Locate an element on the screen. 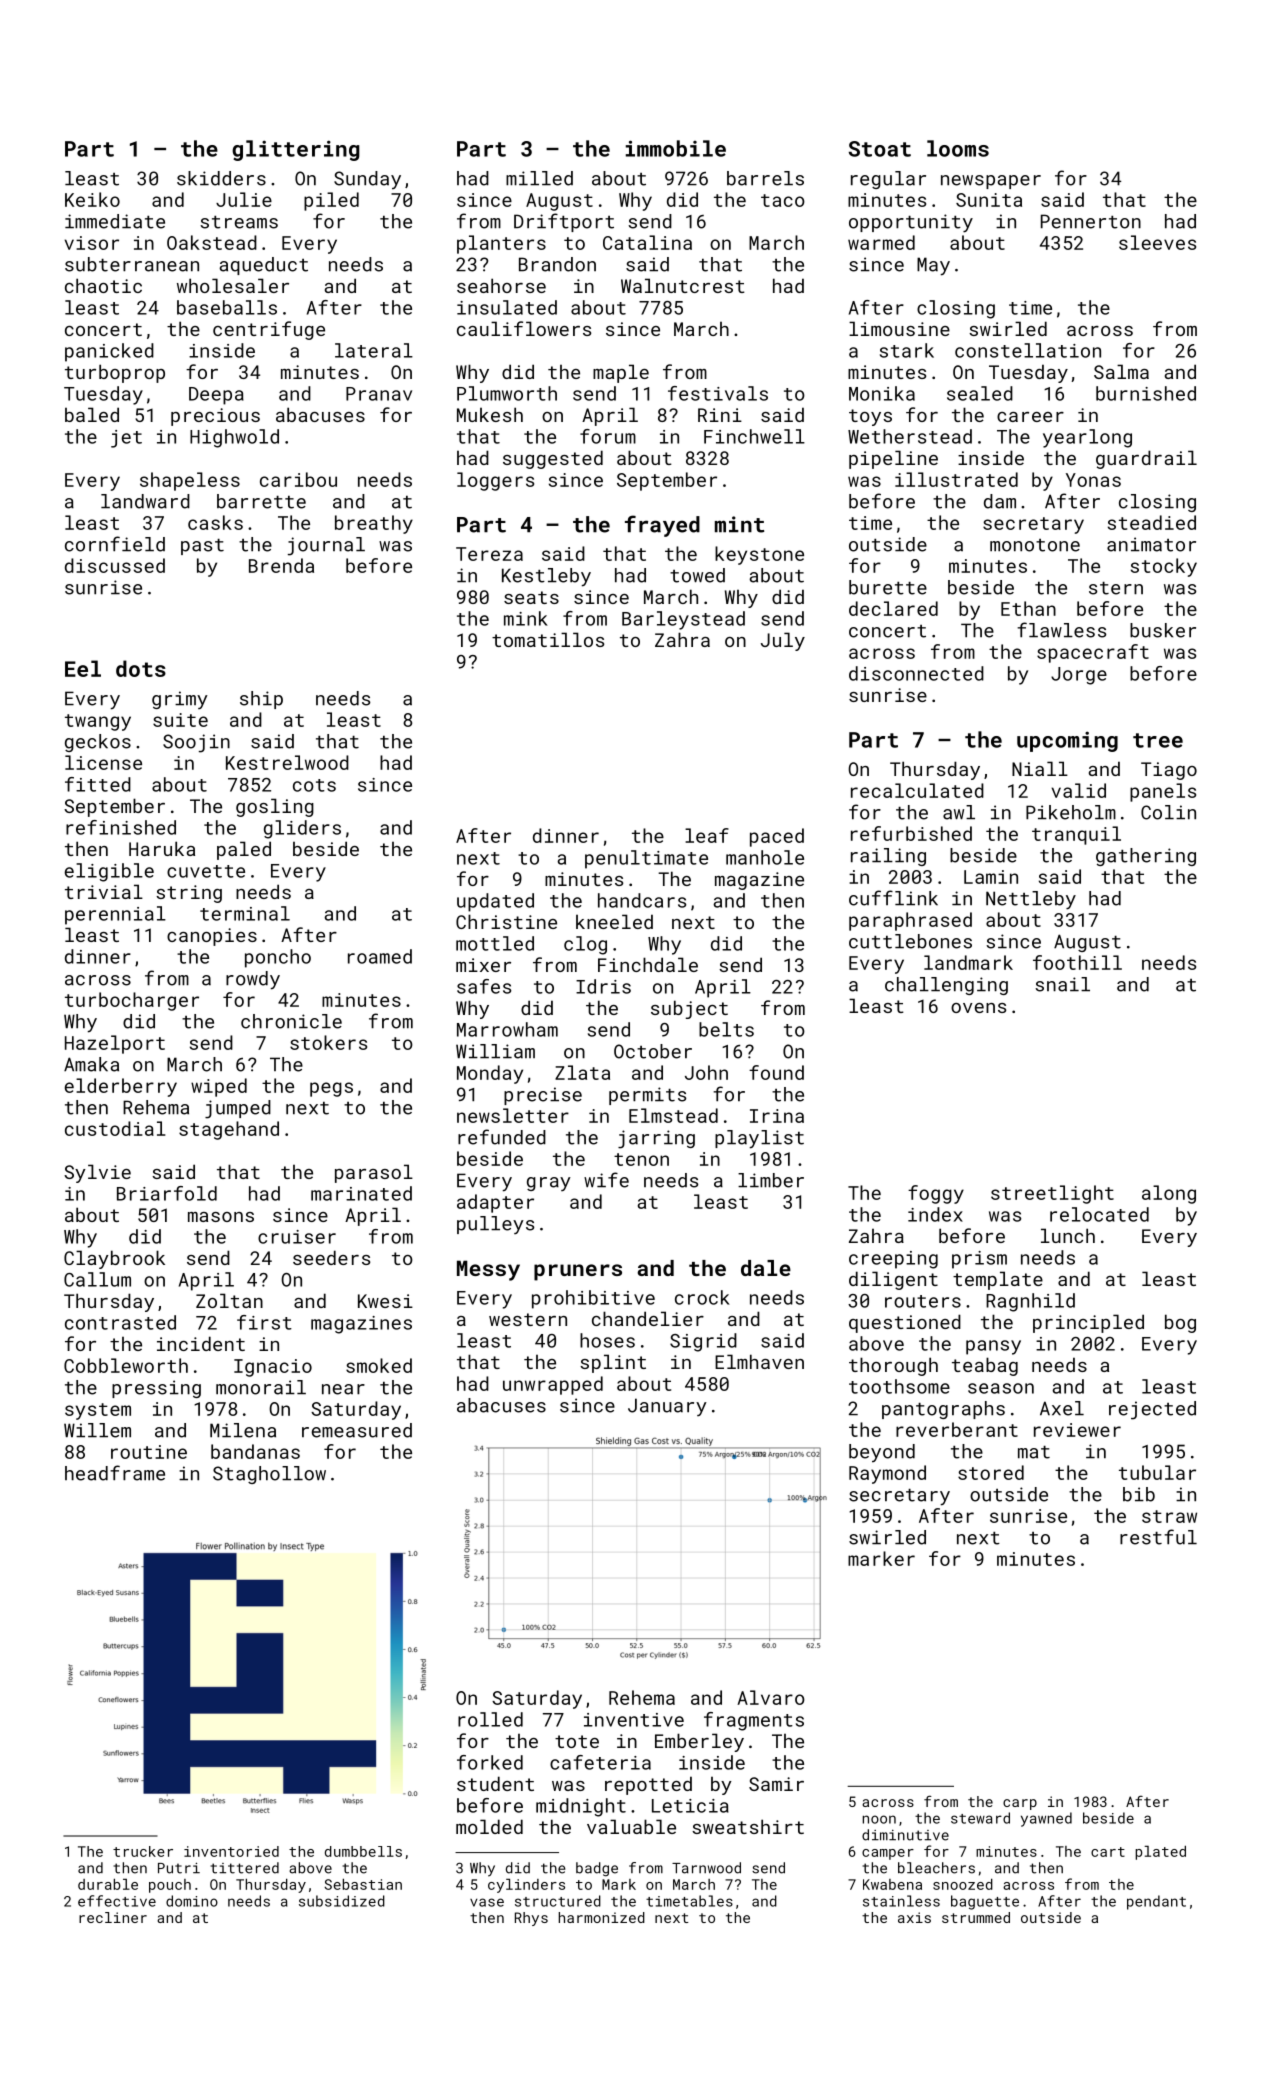  Keiko is located at coordinates (92, 199).
